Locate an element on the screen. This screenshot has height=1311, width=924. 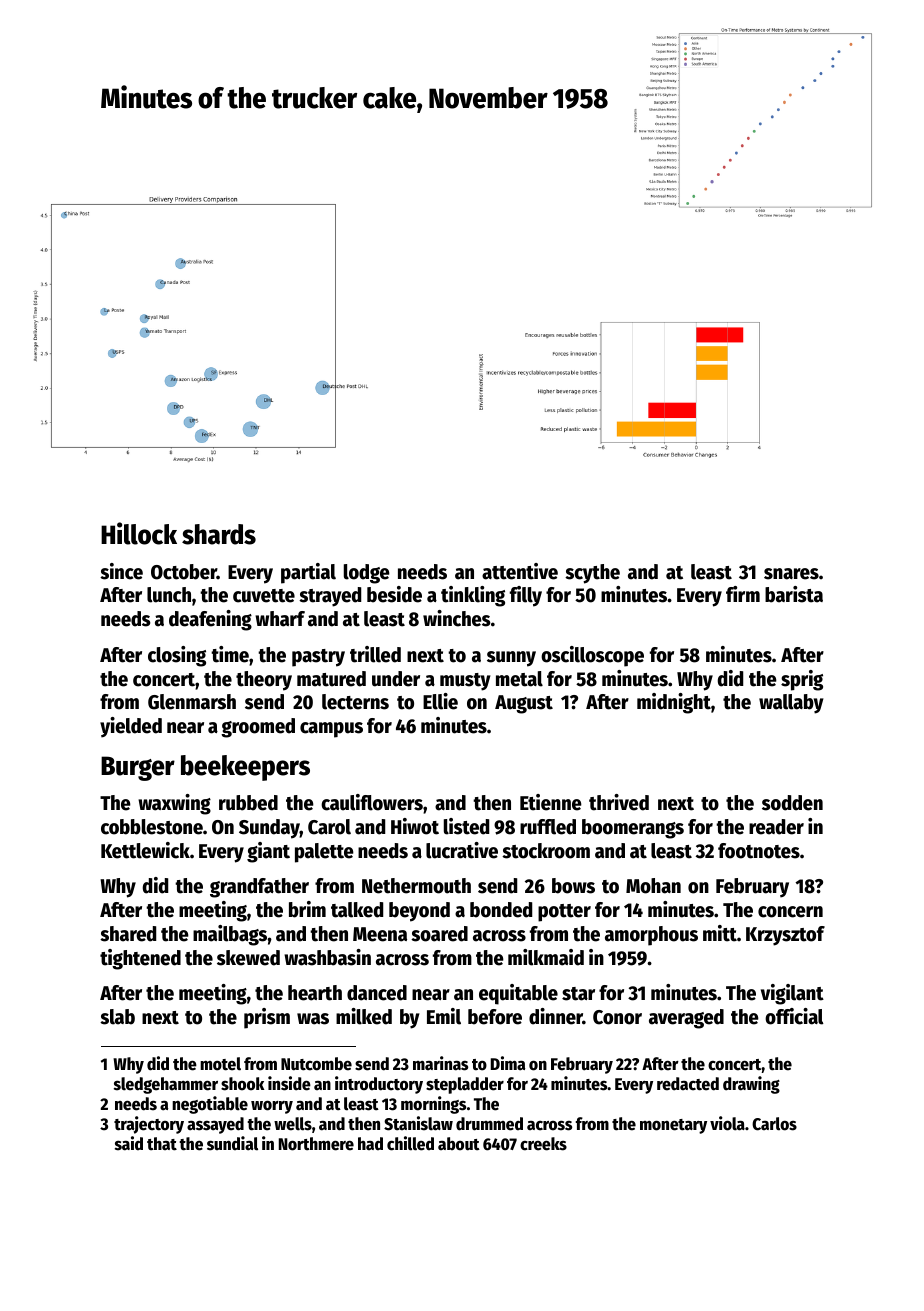
scythe is located at coordinates (592, 574).
